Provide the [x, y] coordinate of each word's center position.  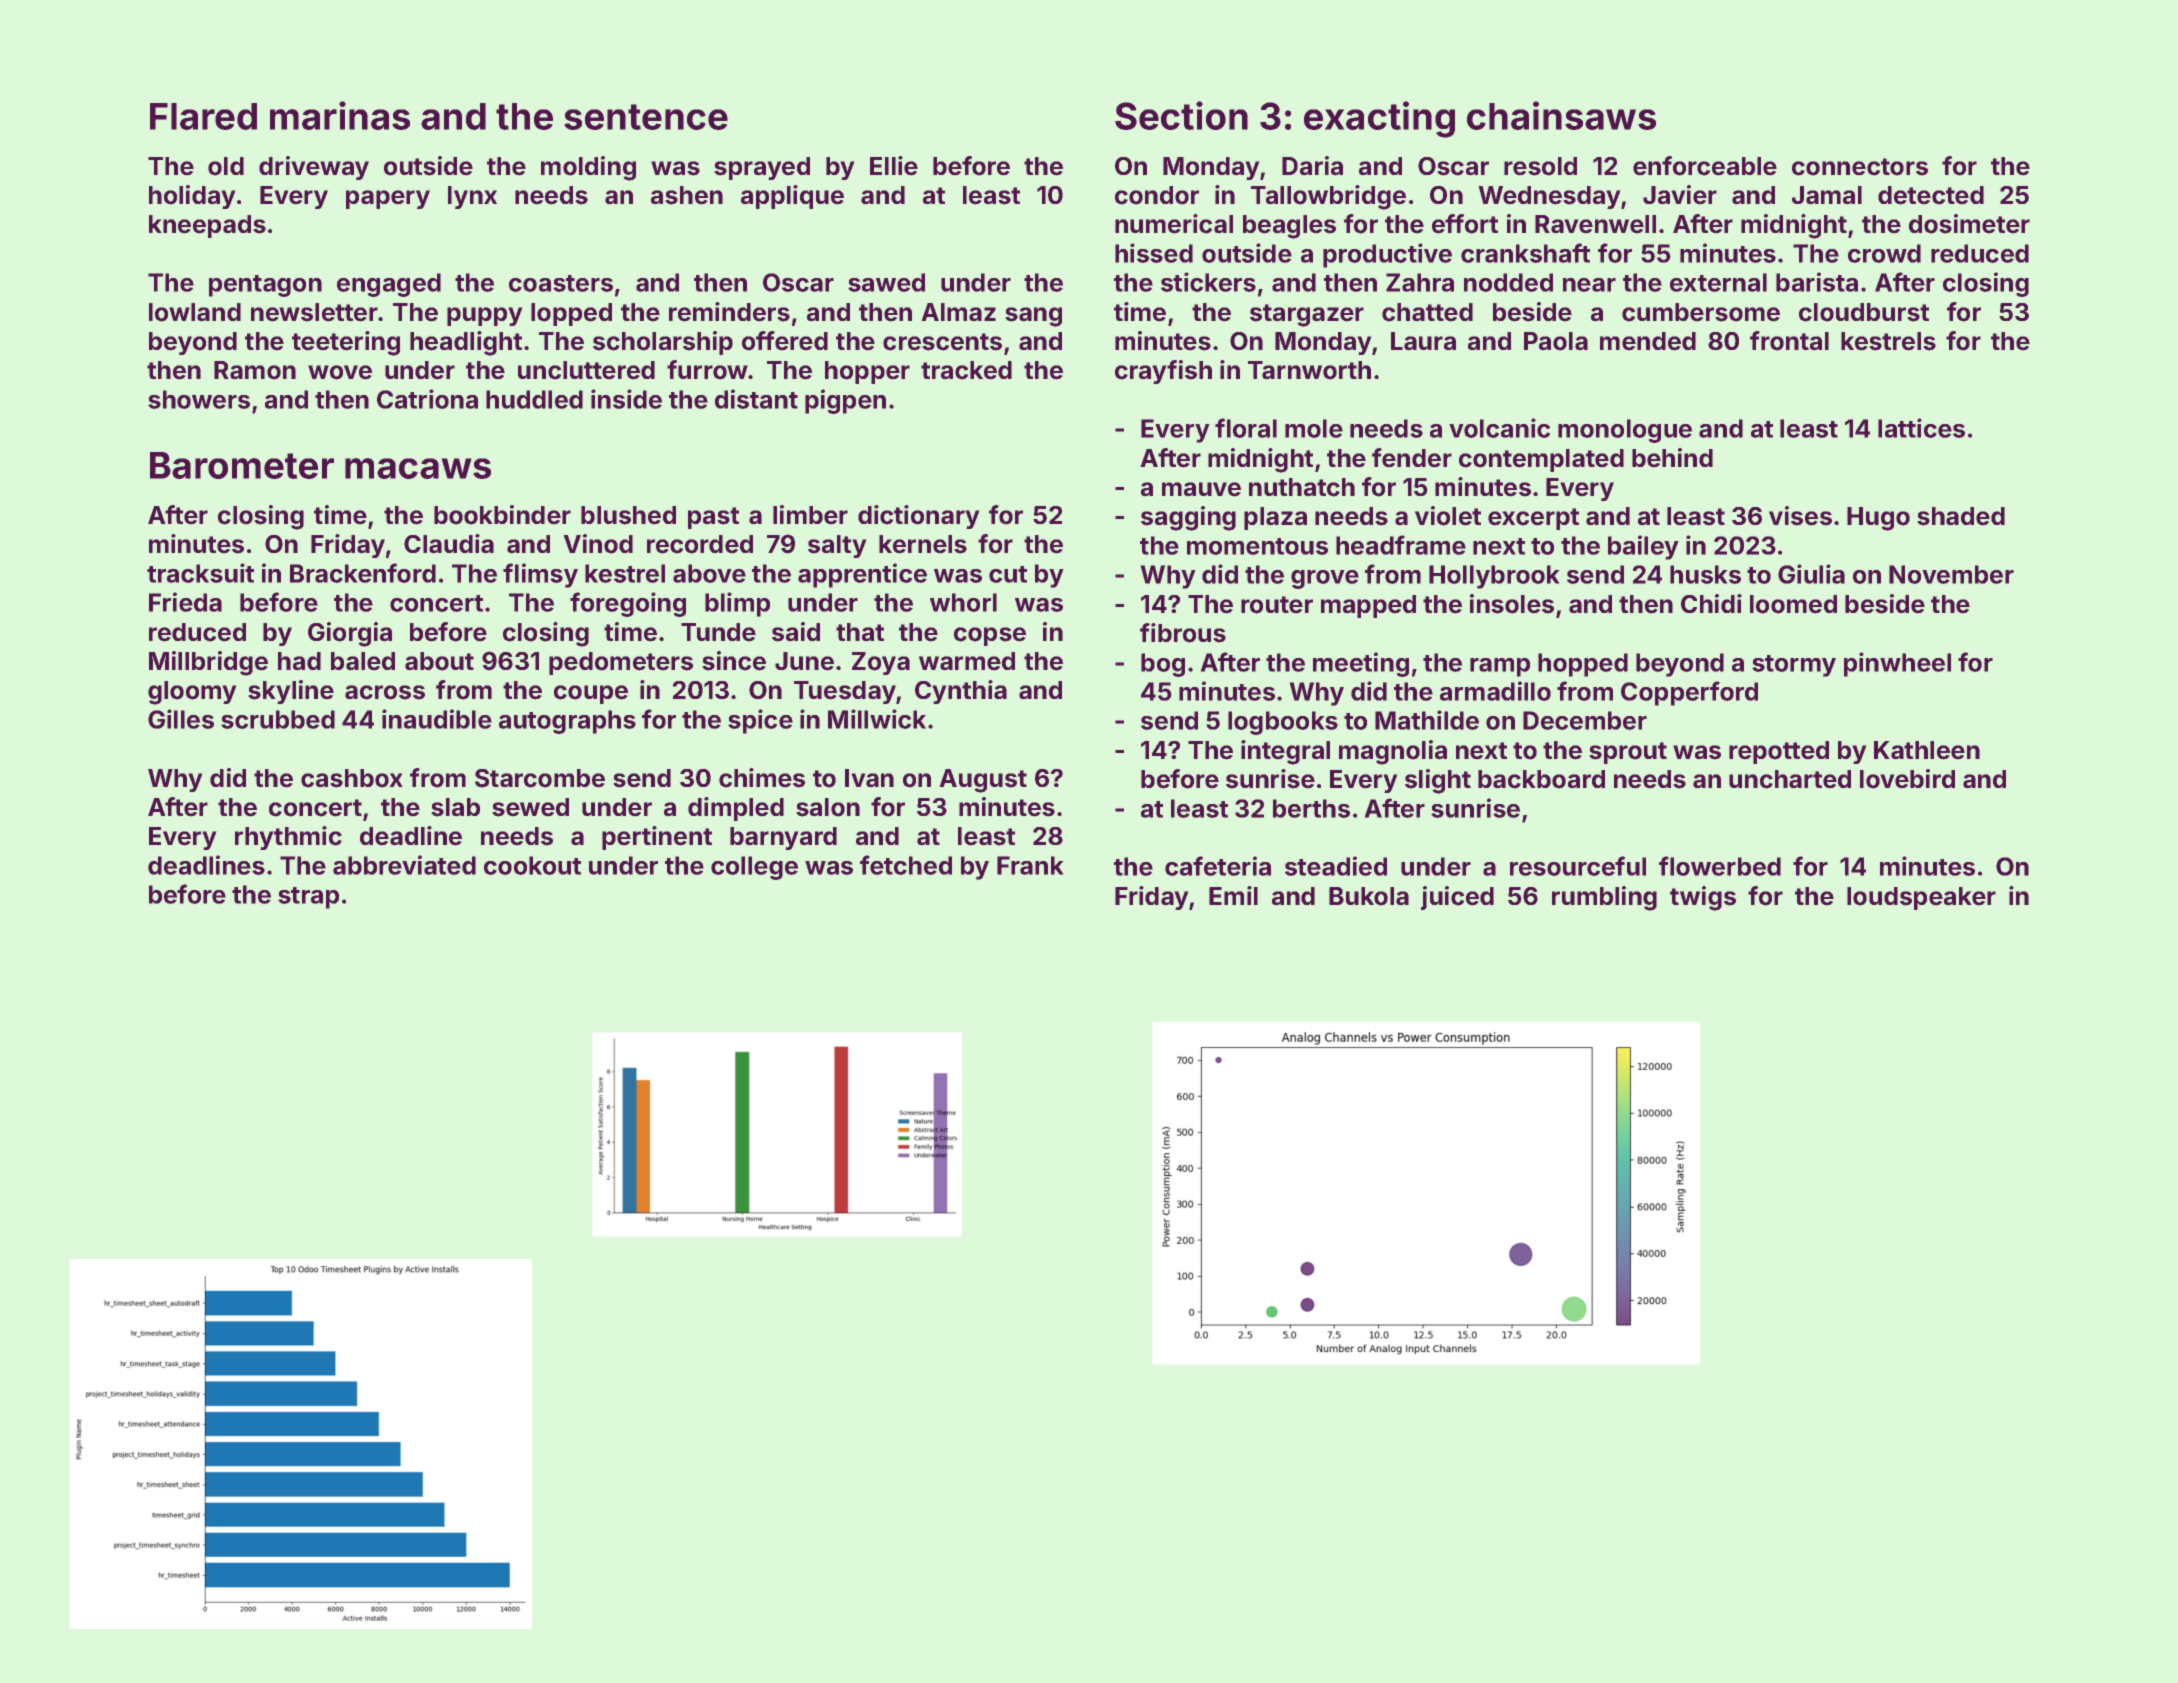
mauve [1201, 489]
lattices [1921, 428]
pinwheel [1897, 664]
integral [1285, 752]
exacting [1379, 119]
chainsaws [1561, 115]
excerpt [1533, 519]
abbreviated [404, 865]
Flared [203, 116]
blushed [628, 515]
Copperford [1689, 693]
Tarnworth [1309, 370]
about [439, 661]
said [796, 632]
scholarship [663, 343]
